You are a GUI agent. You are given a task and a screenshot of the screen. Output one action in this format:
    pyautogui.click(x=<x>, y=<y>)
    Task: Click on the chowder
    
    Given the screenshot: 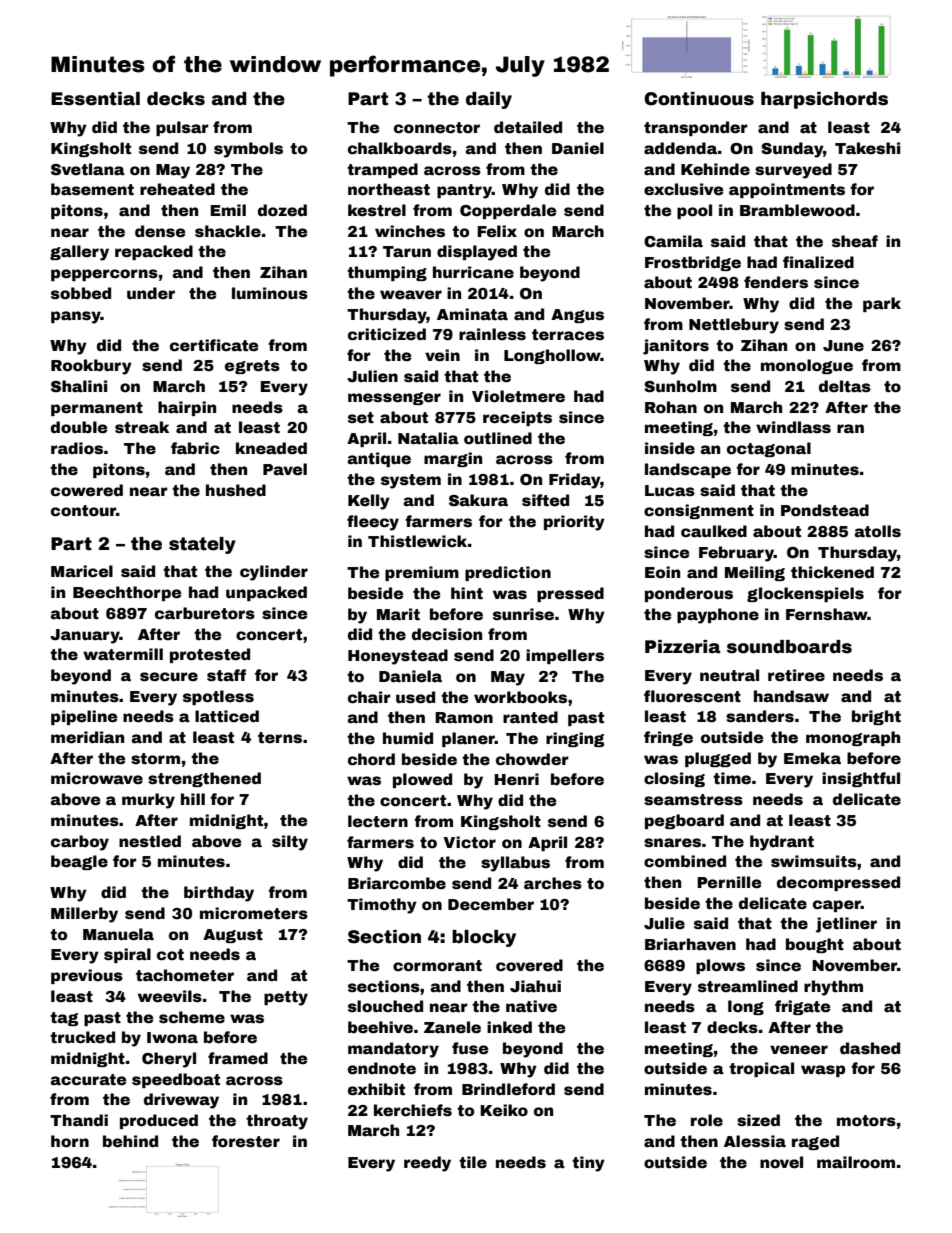 What is the action you would take?
    pyautogui.click(x=532, y=759)
